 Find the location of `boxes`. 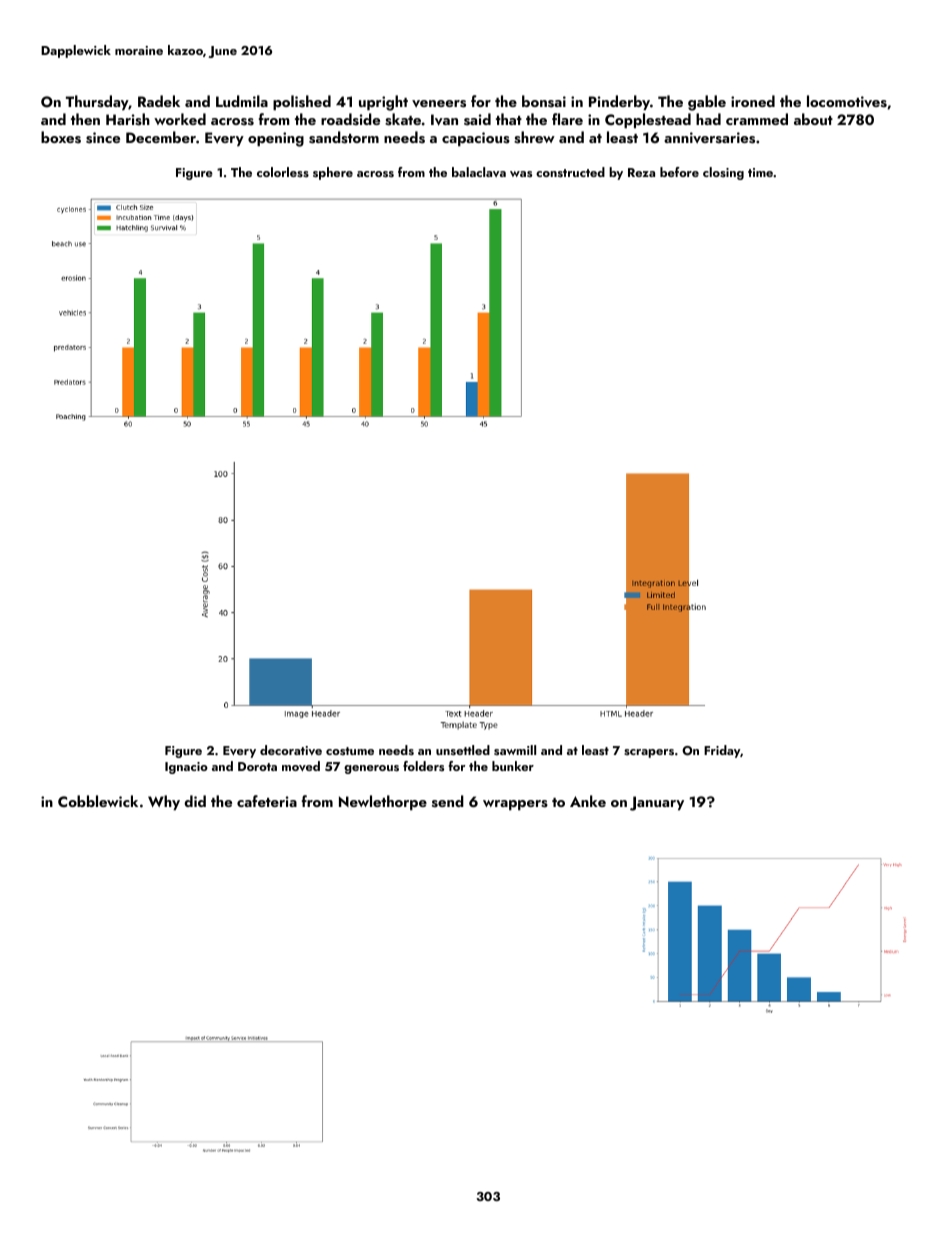

boxes is located at coordinates (61, 137).
